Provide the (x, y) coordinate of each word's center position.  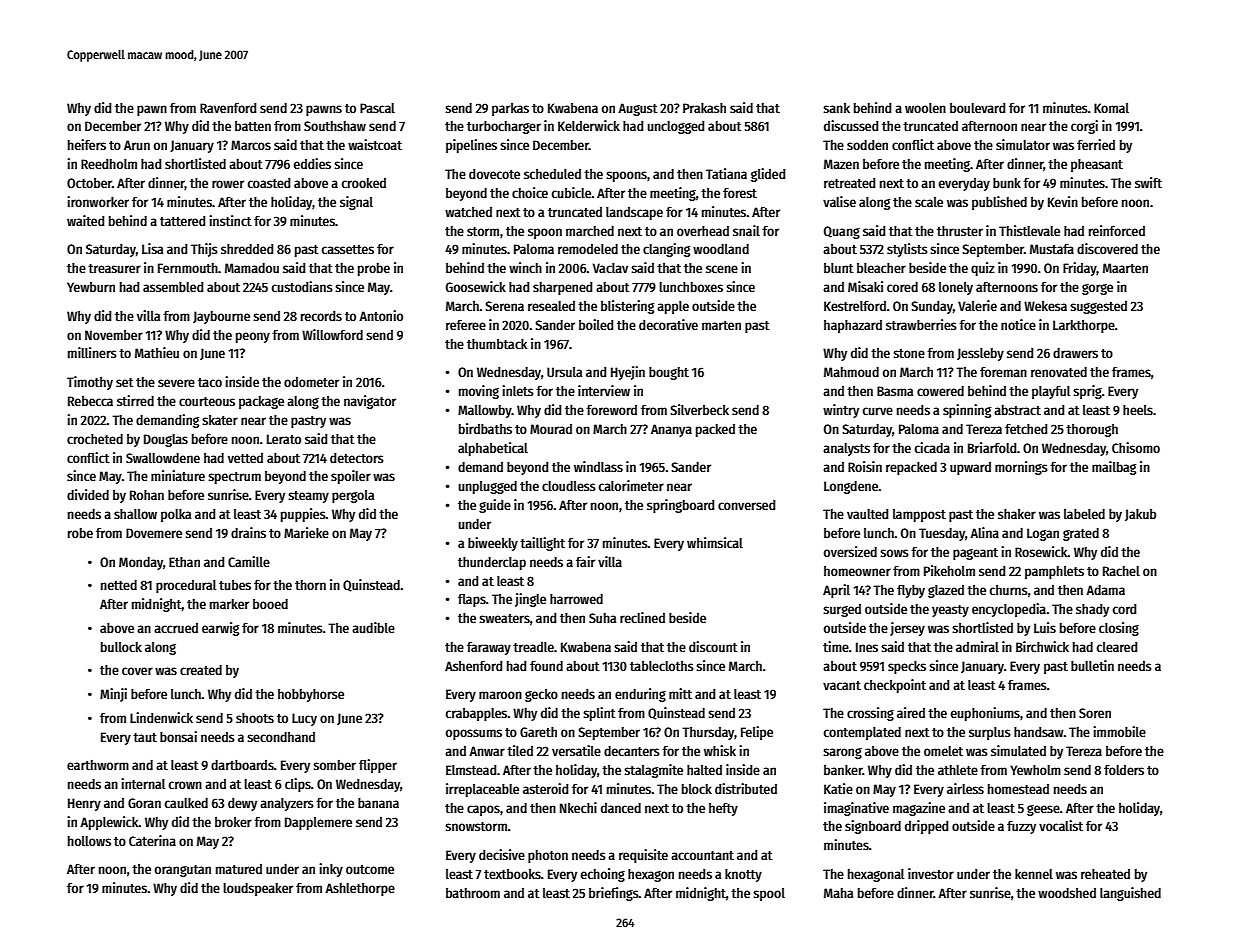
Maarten (1125, 268)
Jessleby (980, 354)
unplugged (488, 487)
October (89, 183)
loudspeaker (258, 889)
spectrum (235, 478)
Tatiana (726, 173)
